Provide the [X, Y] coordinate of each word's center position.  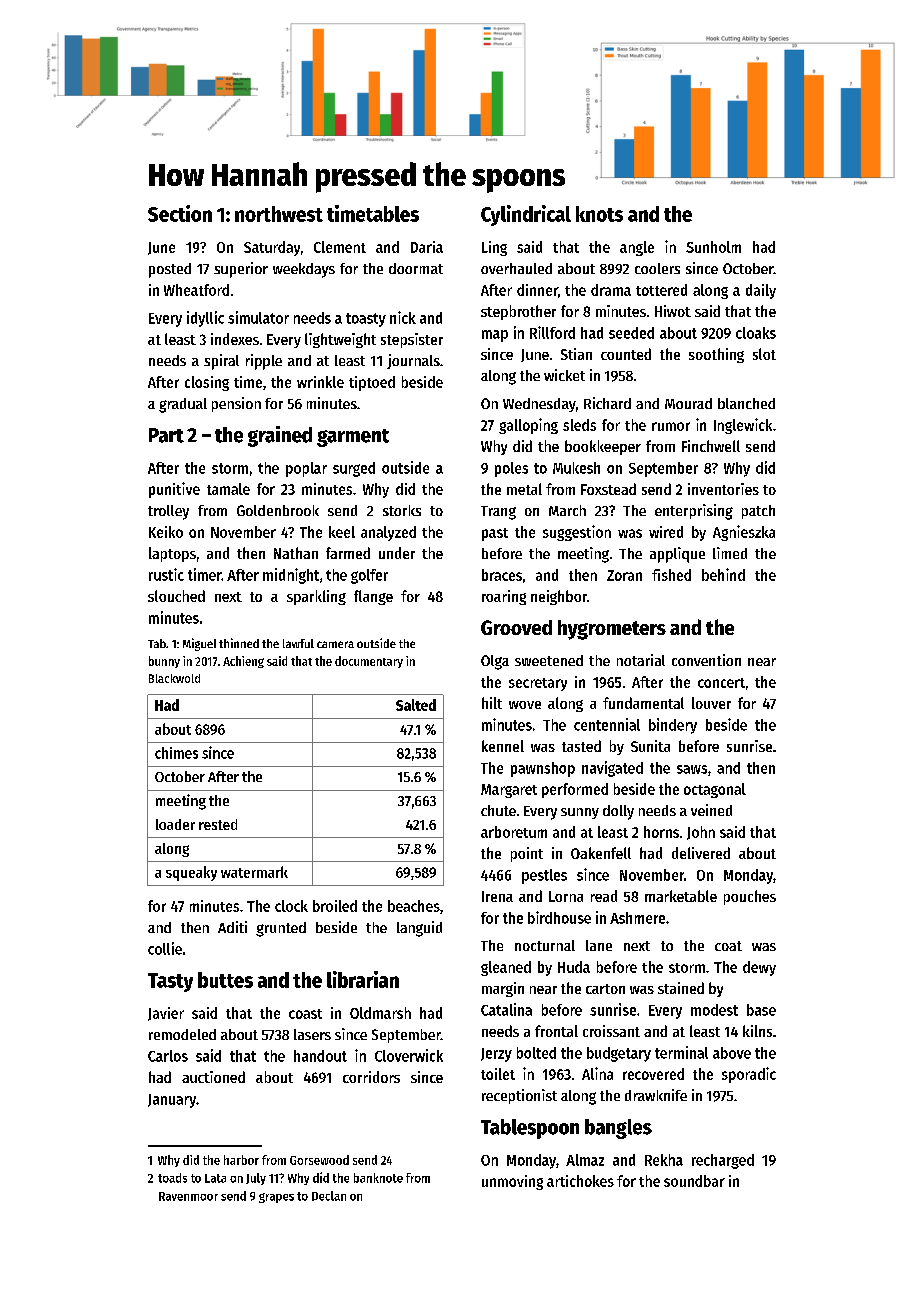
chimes [176, 753]
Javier [166, 1014]
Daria [427, 247]
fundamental [643, 703]
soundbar [694, 1181]
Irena [497, 896]
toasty [366, 320]
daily [761, 291]
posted [170, 270]
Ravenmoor [188, 1196]
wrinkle [320, 382]
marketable [681, 896]
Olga [495, 662]
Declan [329, 1196]
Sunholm [713, 247]
